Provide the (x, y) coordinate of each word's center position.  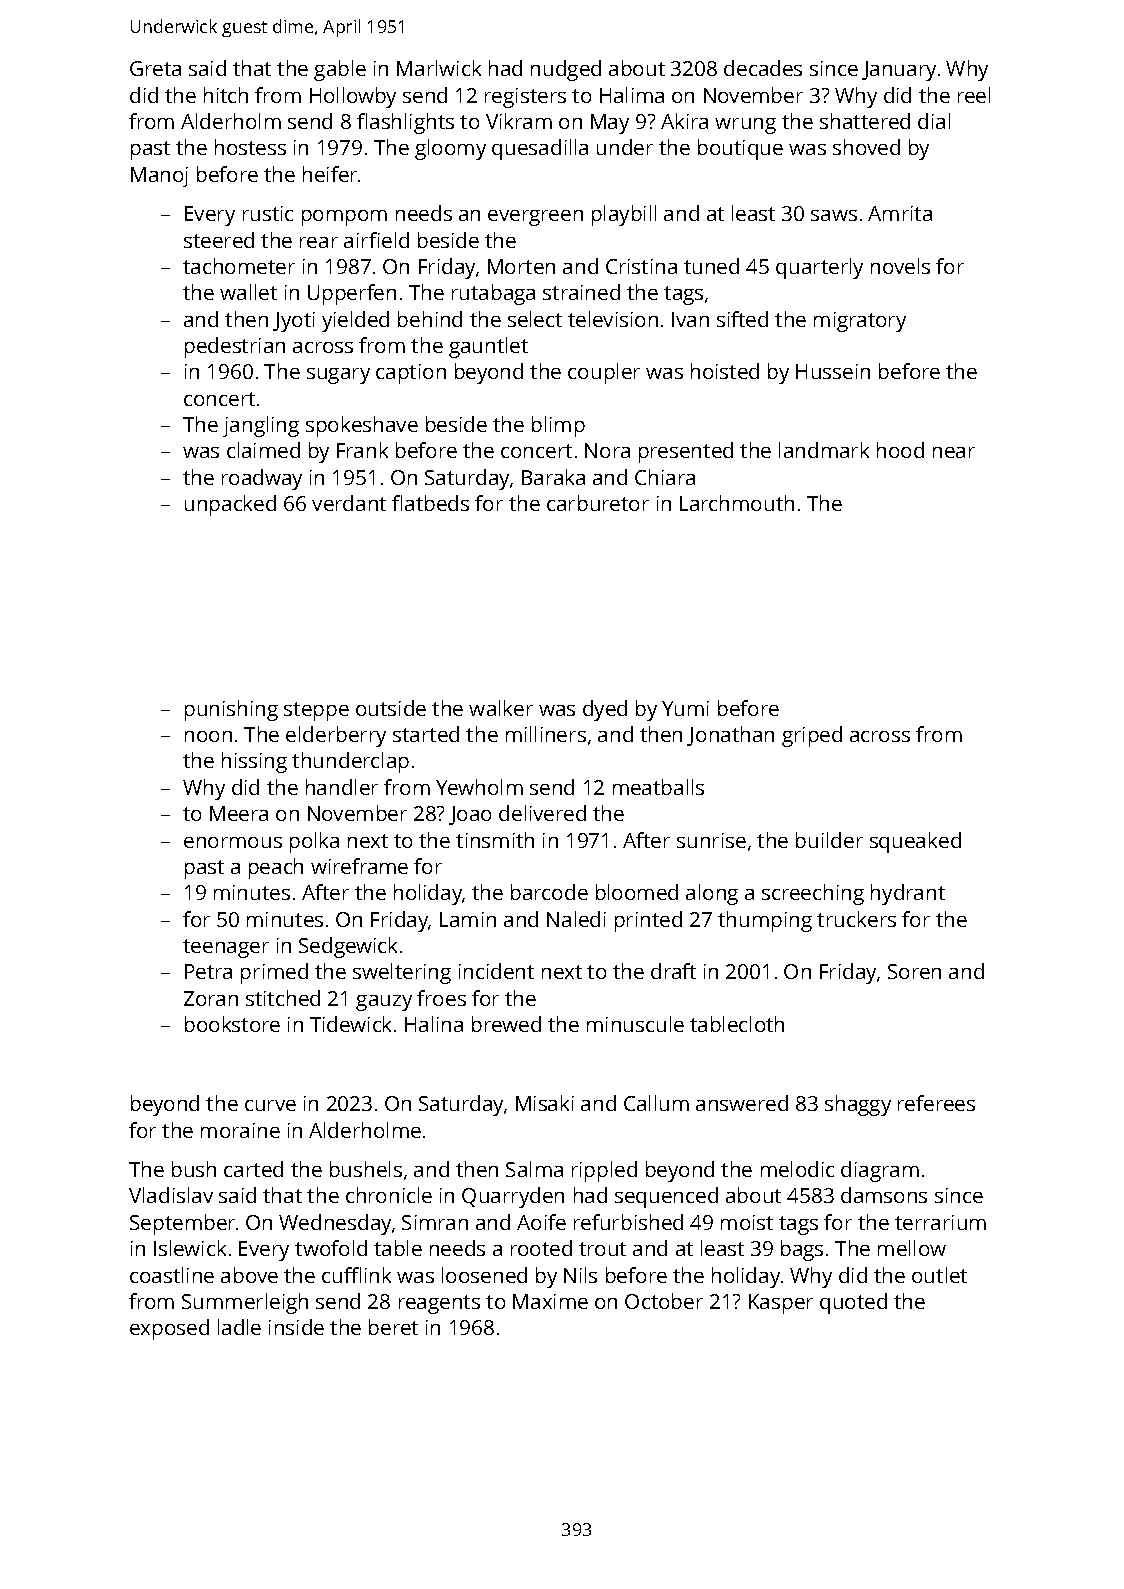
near (954, 452)
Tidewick (350, 1024)
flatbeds (430, 503)
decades (763, 68)
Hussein (833, 371)
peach (276, 868)
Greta (155, 68)
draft (673, 971)
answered (742, 1103)
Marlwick (439, 68)
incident (496, 971)
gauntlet (488, 347)
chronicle (389, 1195)
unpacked (230, 505)
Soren (914, 971)
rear (319, 242)
